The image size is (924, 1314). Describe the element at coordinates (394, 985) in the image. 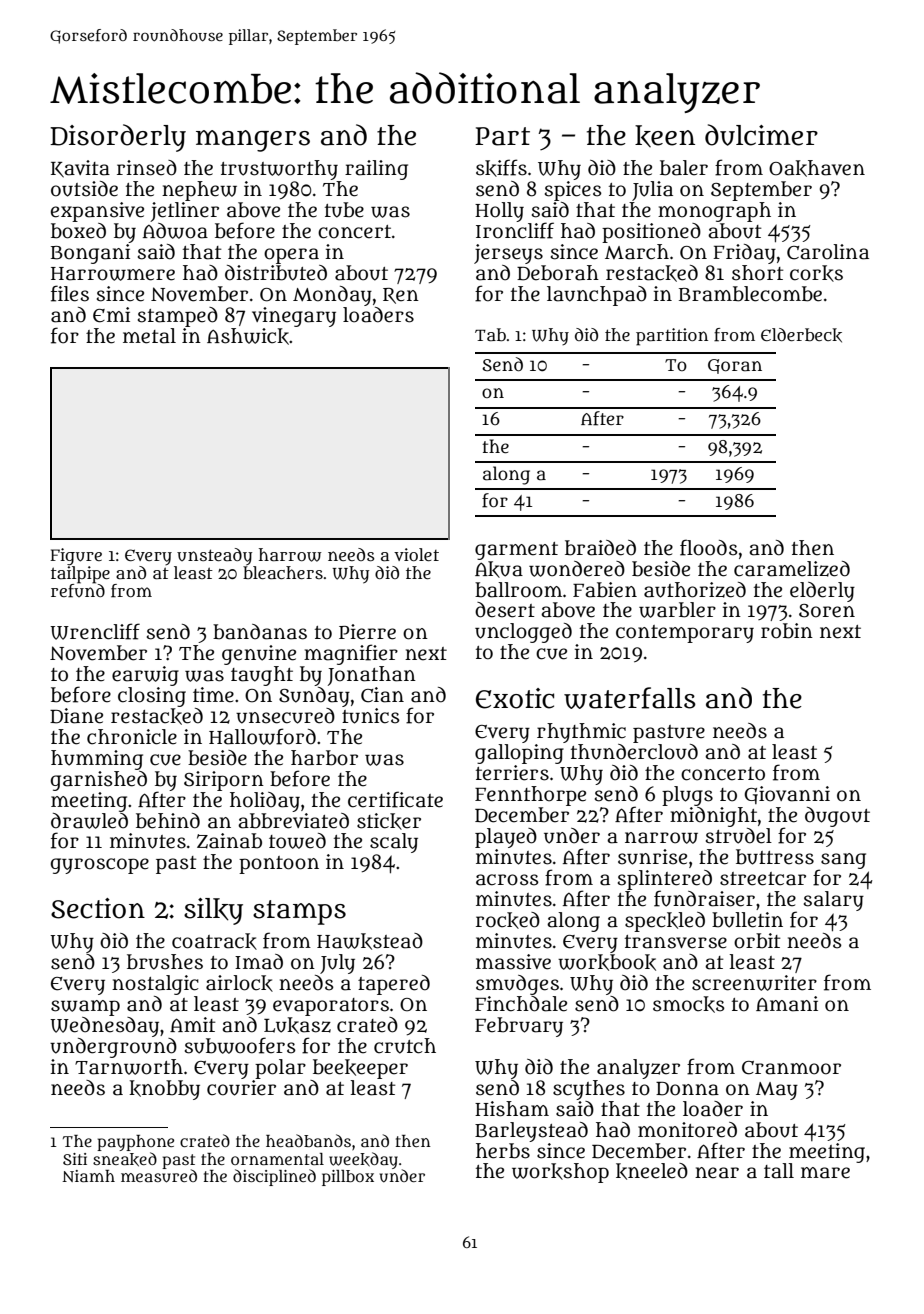

I see `tapered` at that location.
